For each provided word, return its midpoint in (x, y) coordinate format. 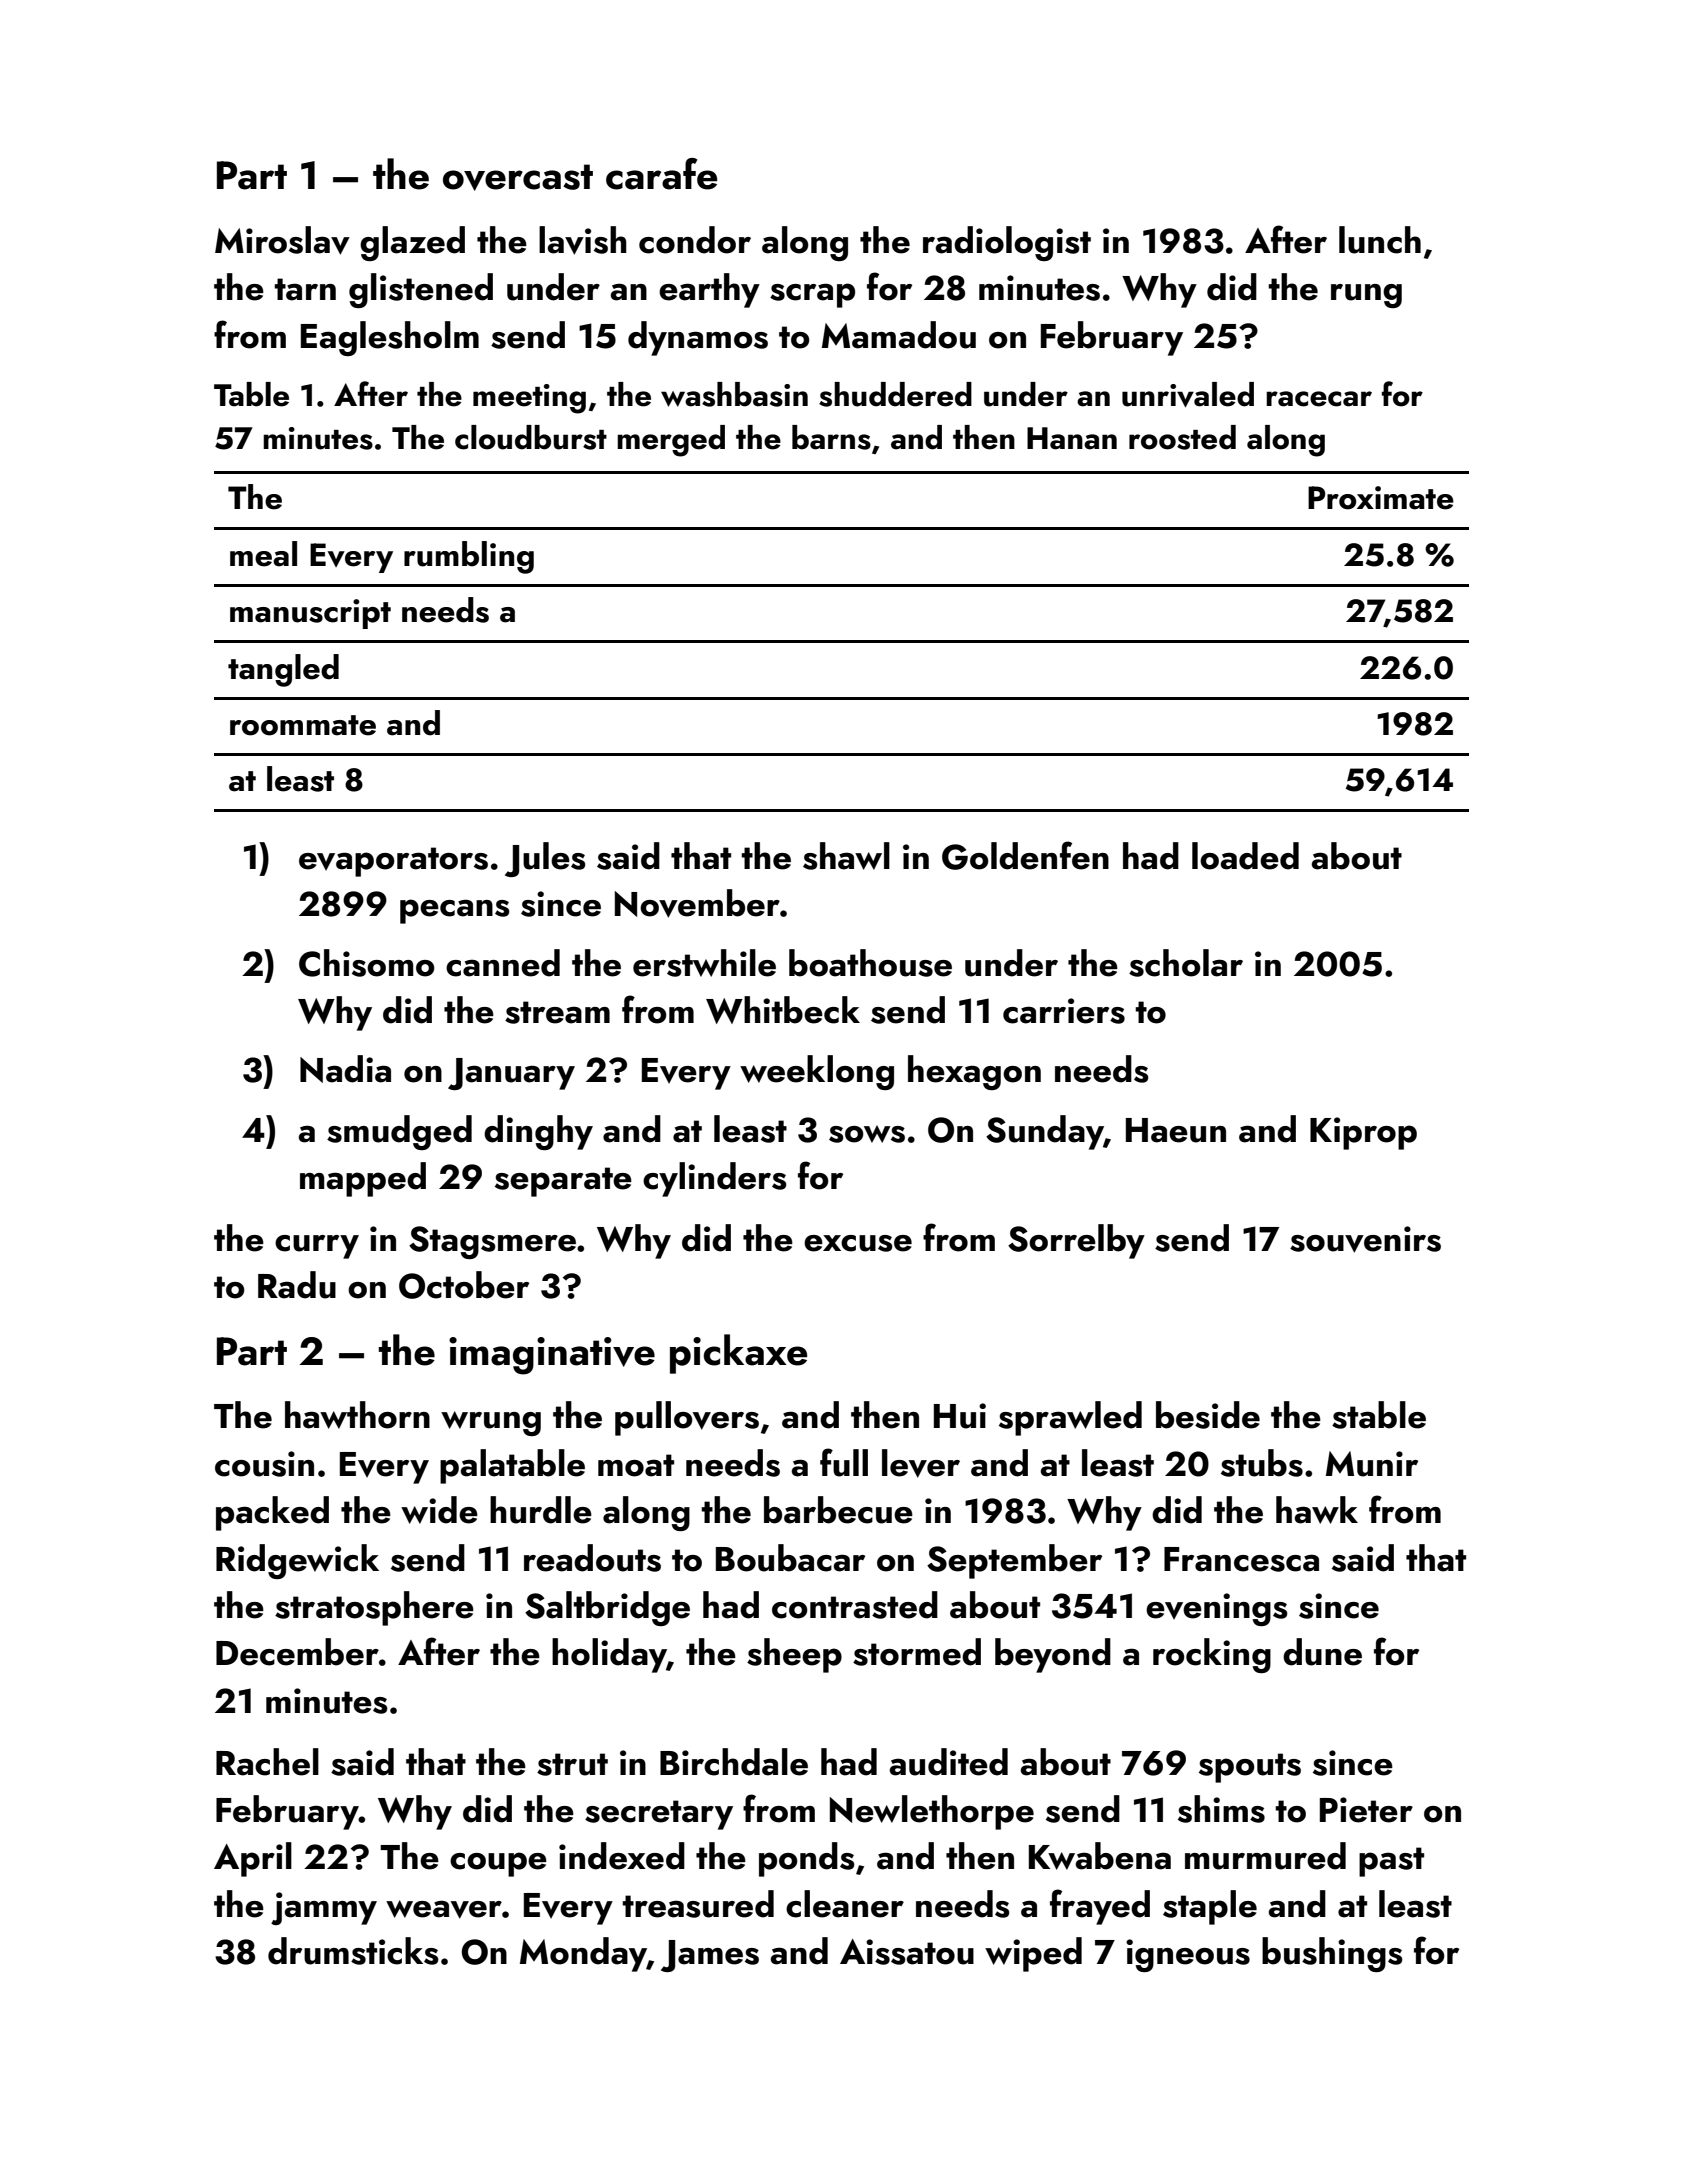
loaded (1245, 856)
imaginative (552, 1356)
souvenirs (1365, 1239)
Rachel (267, 1762)
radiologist (1007, 243)
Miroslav (282, 240)
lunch (1380, 240)
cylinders (715, 1179)
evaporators (393, 862)
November (697, 903)
